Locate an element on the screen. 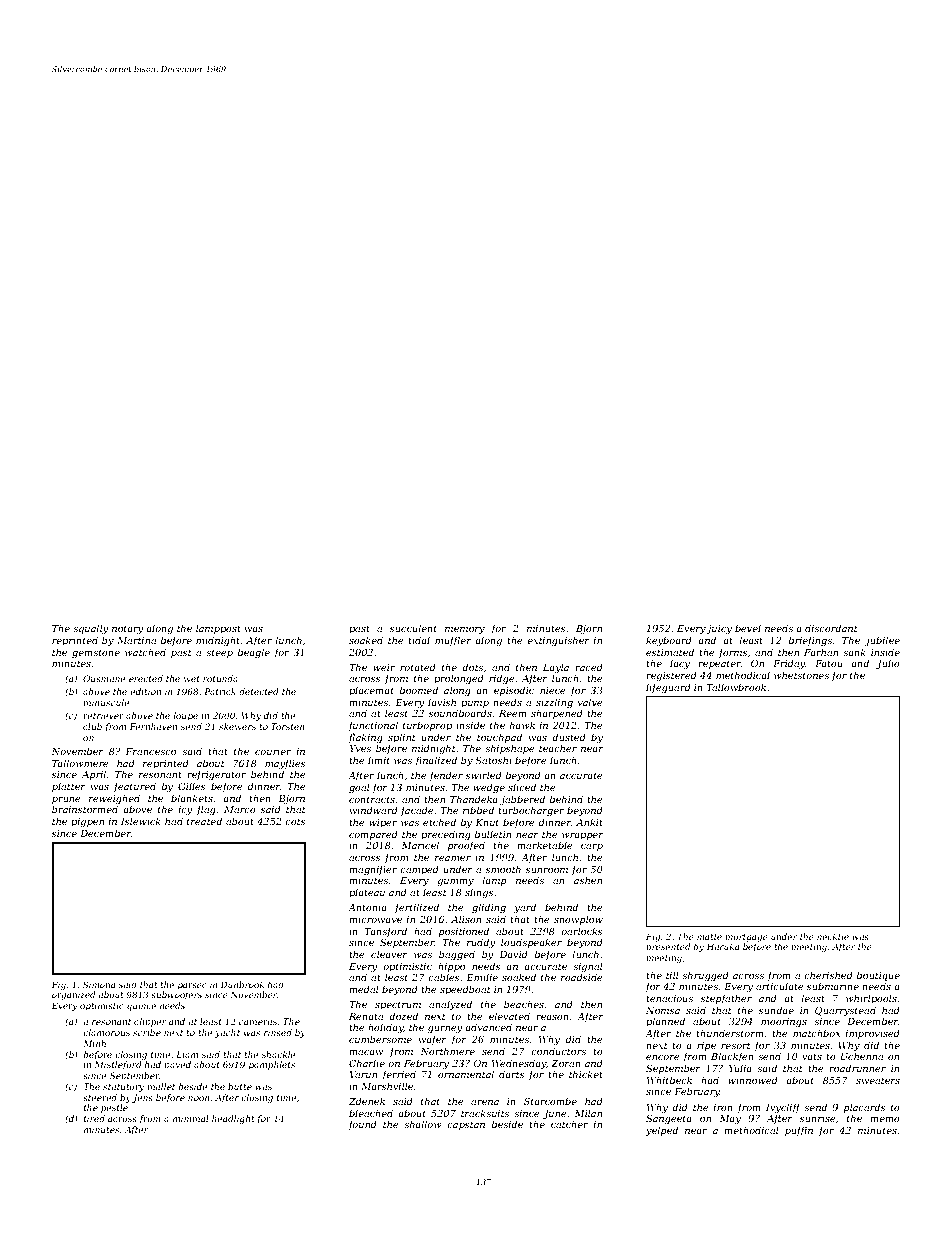  bevel is located at coordinates (748, 628).
